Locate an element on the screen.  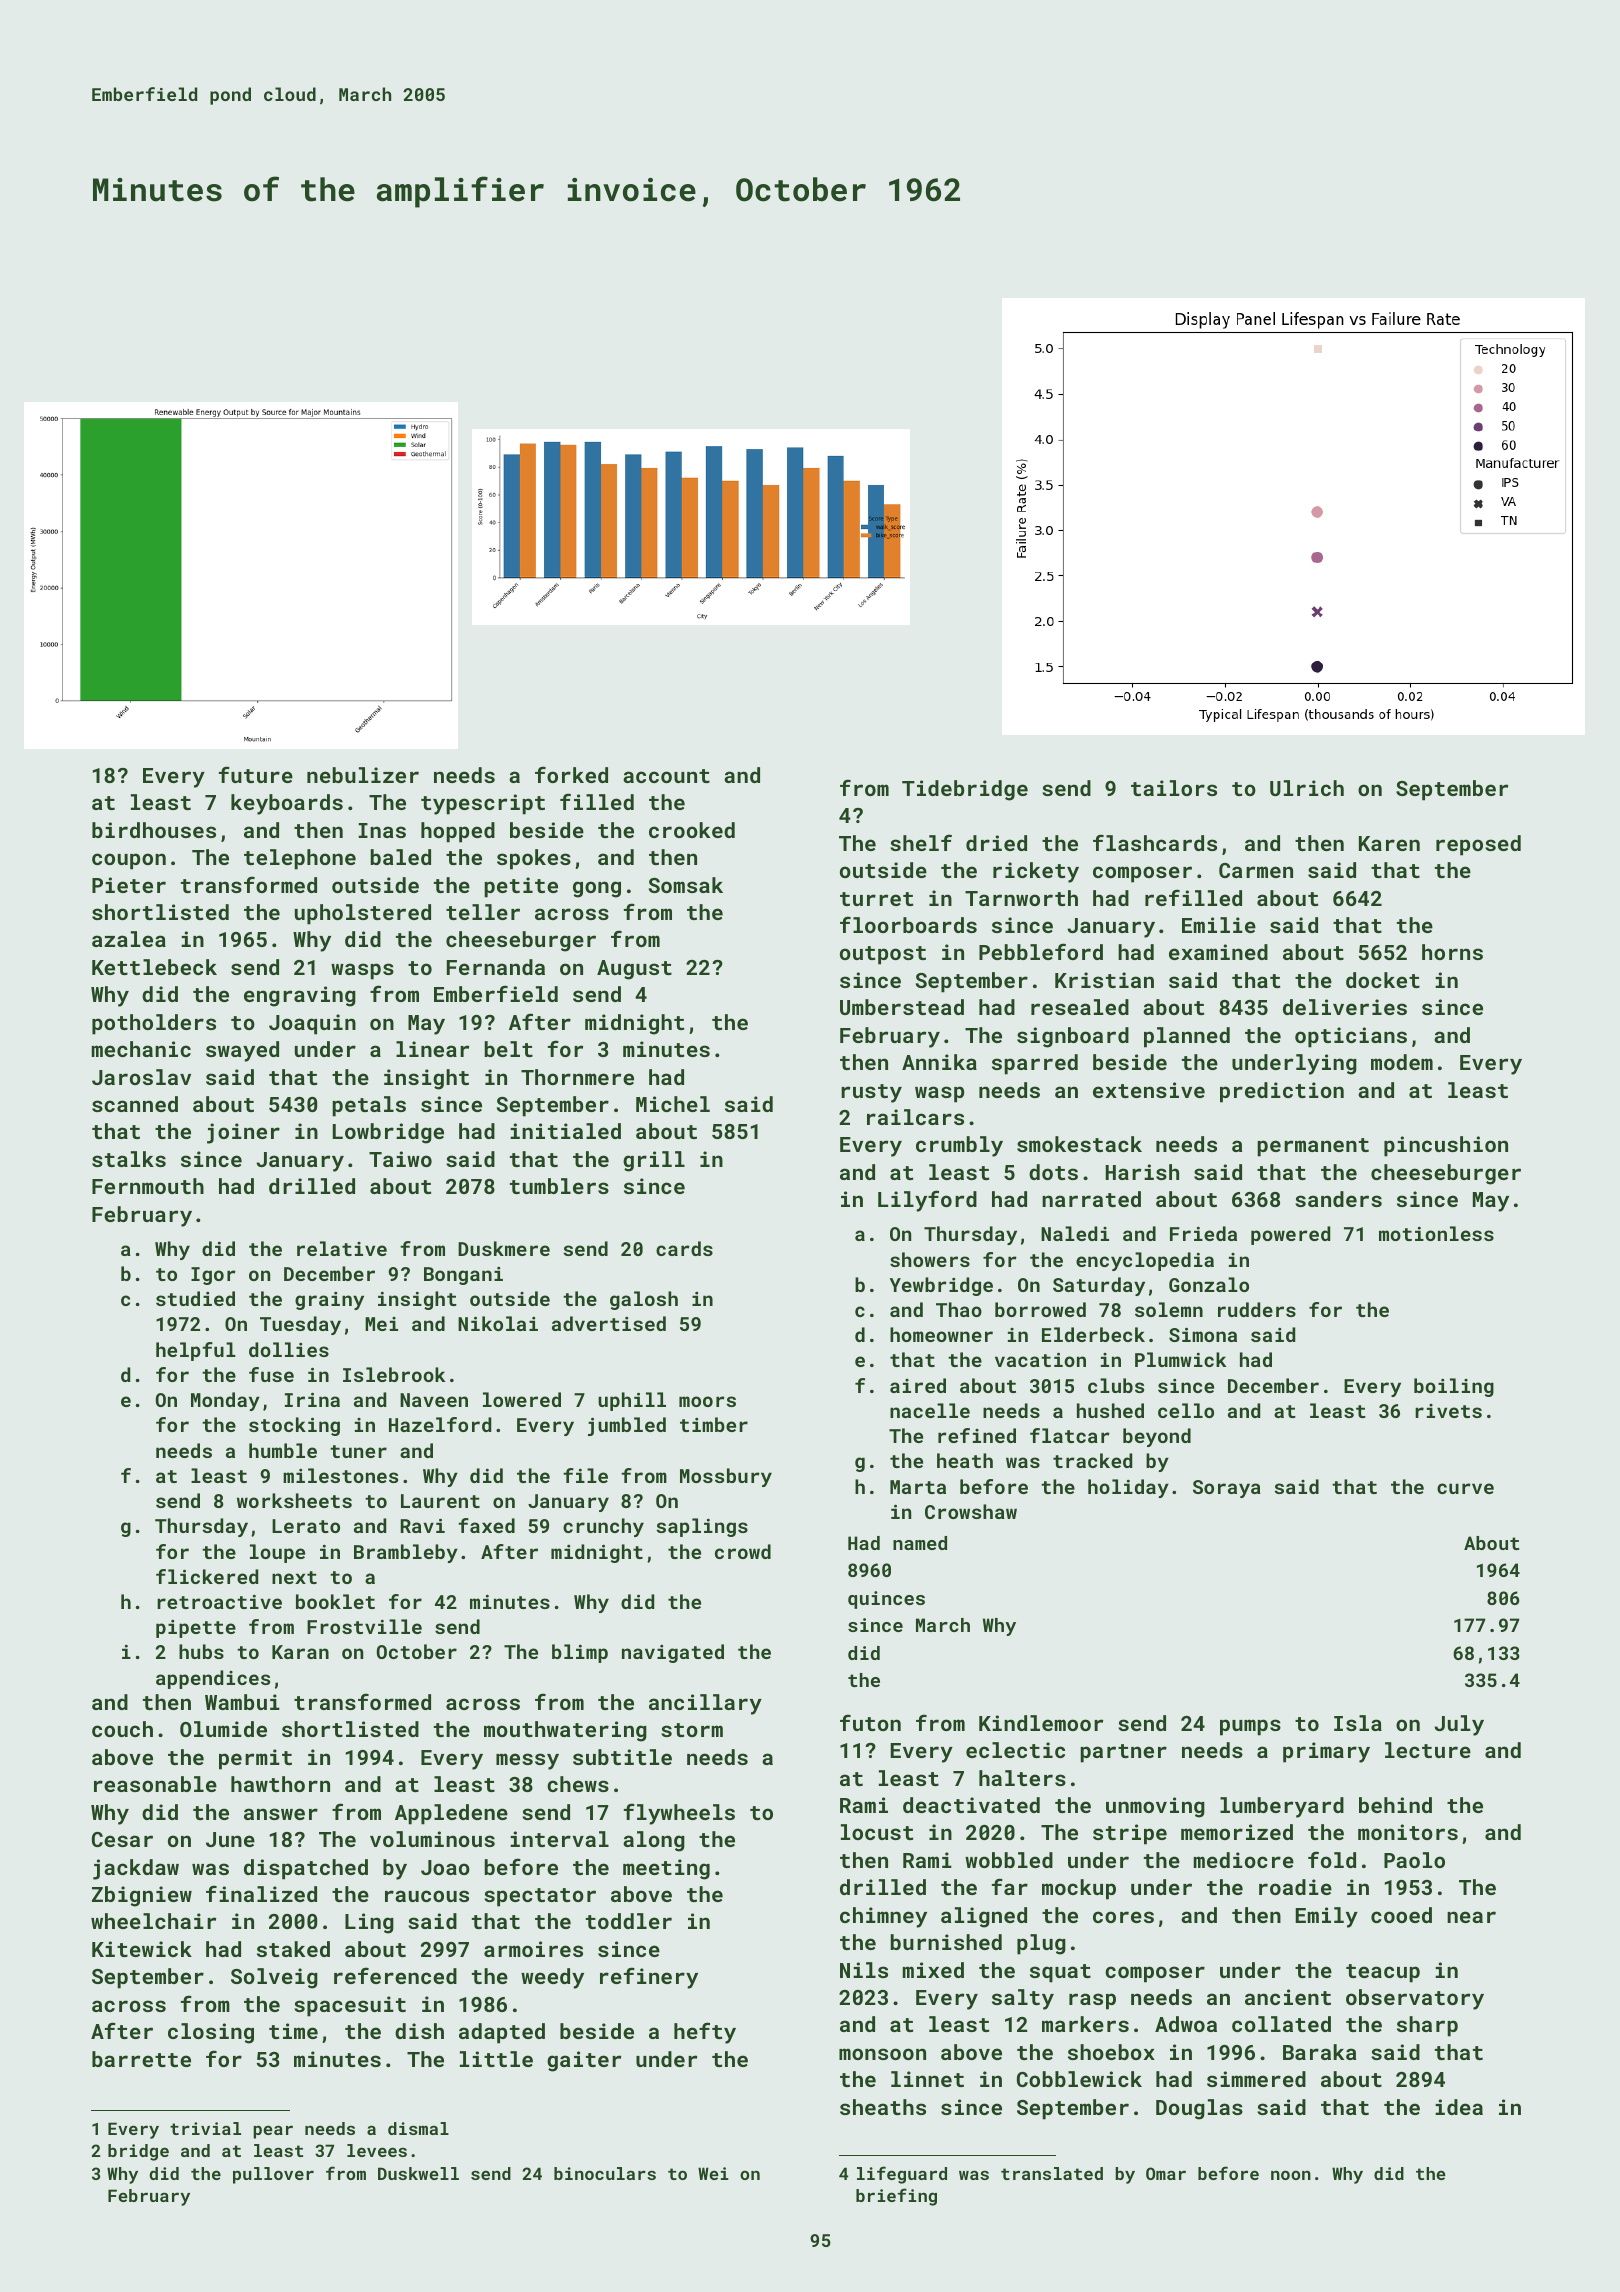
upholstered is located at coordinates (363, 914).
